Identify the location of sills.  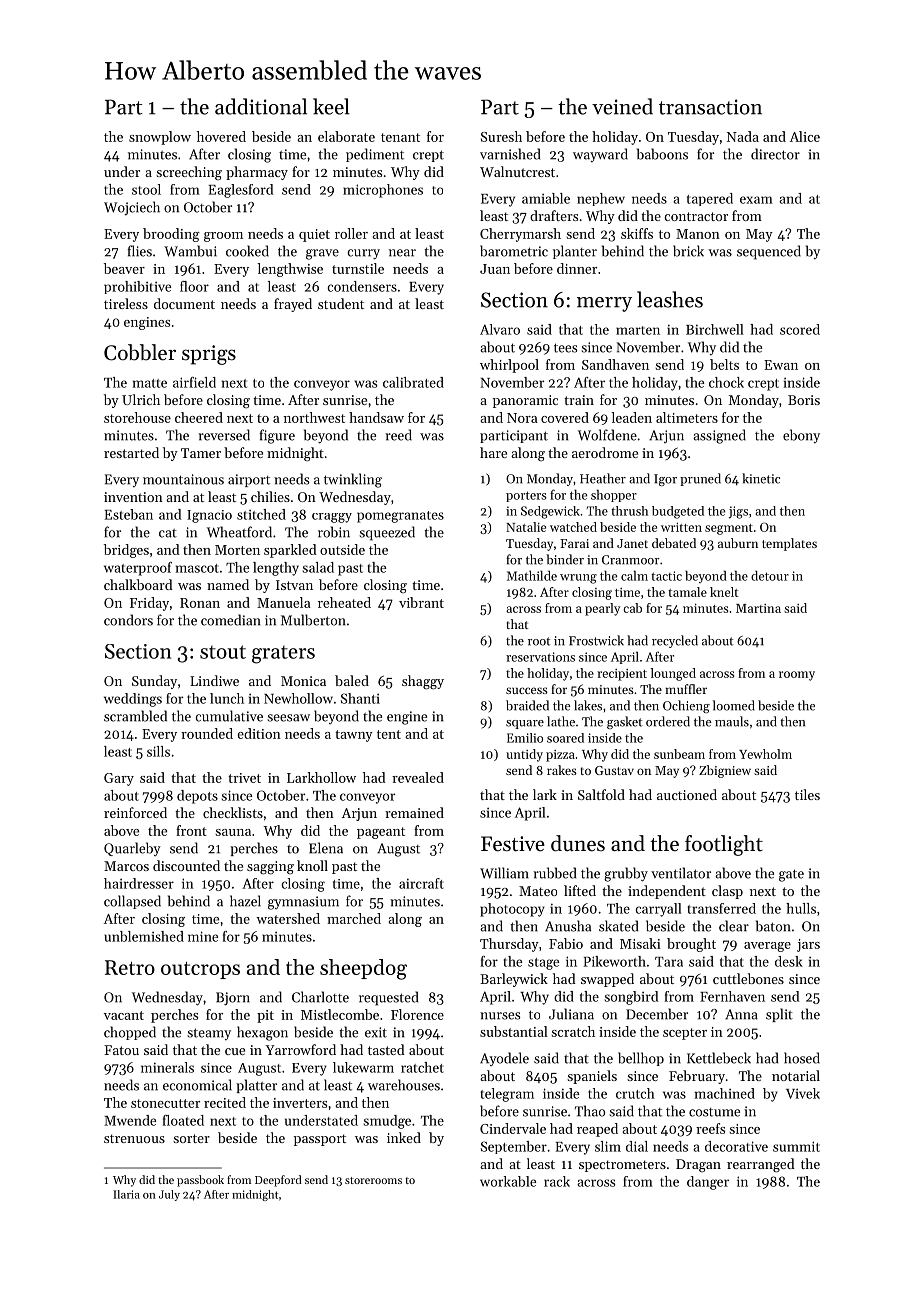
(158, 751).
